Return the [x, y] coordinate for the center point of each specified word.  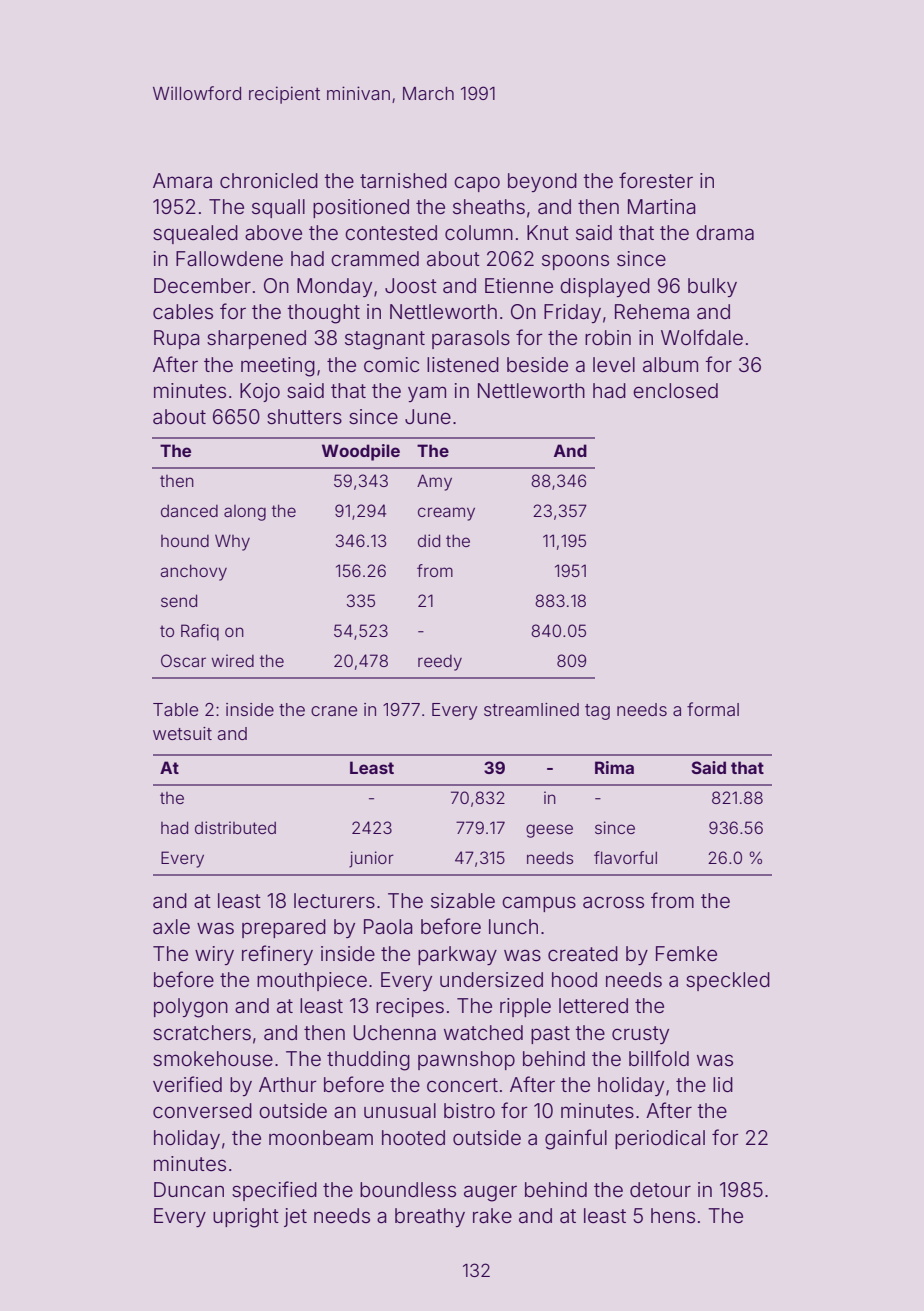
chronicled [269, 180]
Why [232, 542]
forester [656, 180]
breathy [430, 1217]
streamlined [531, 709]
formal [713, 709]
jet [295, 1217]
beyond [542, 182]
